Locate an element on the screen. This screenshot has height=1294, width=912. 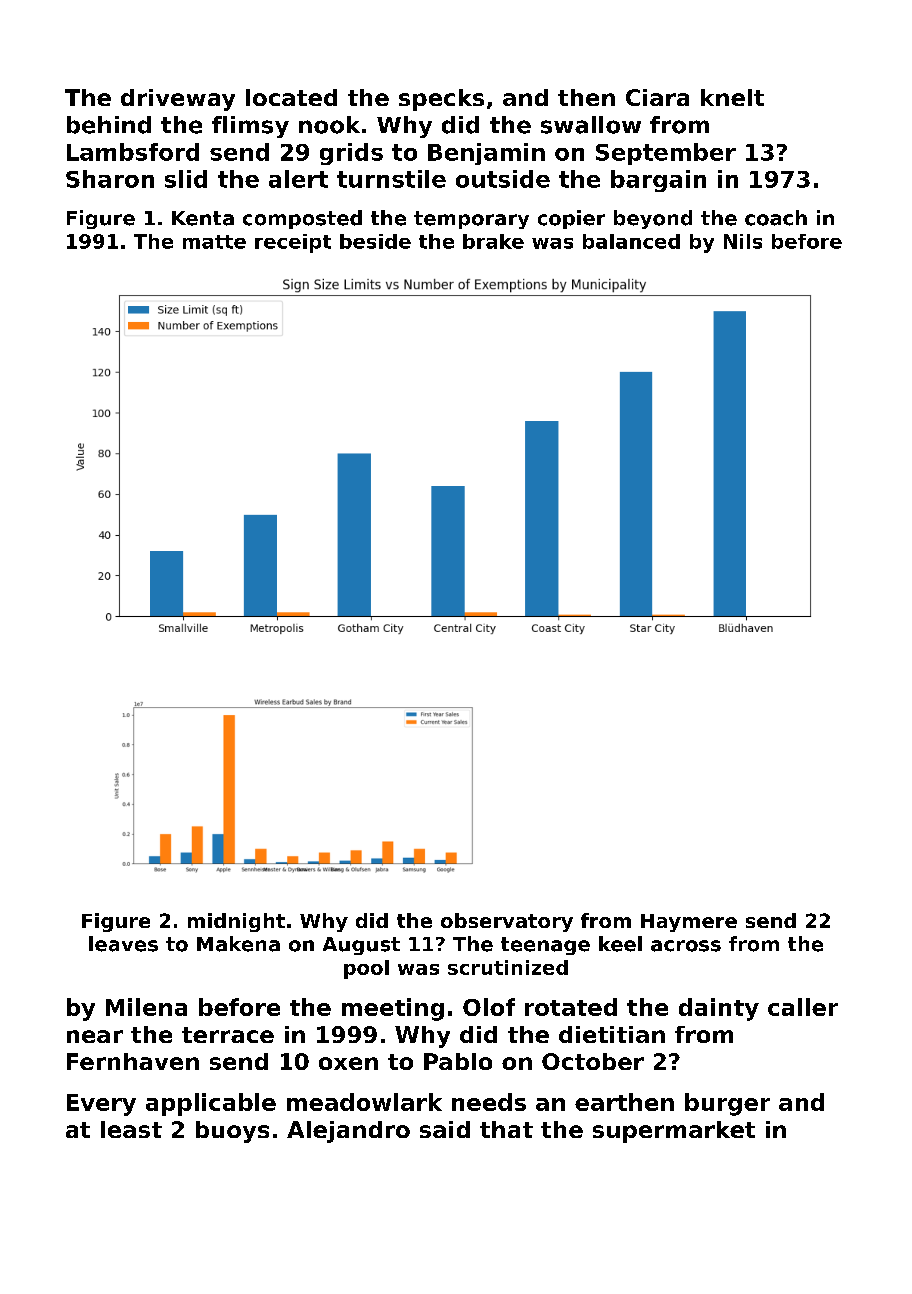
specks is located at coordinates (441, 100).
